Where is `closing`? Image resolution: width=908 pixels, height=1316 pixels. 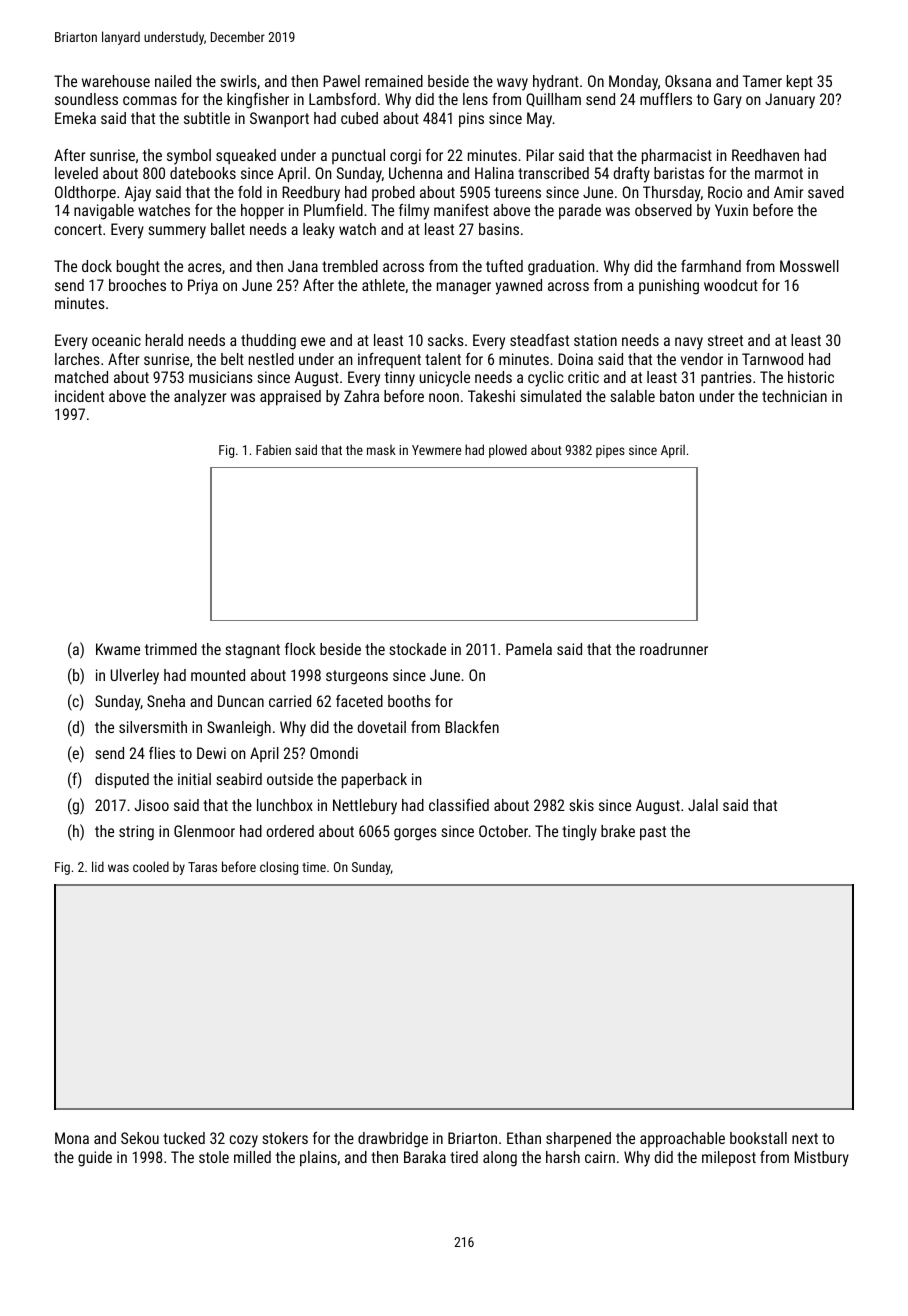 closing is located at coordinates (279, 868).
